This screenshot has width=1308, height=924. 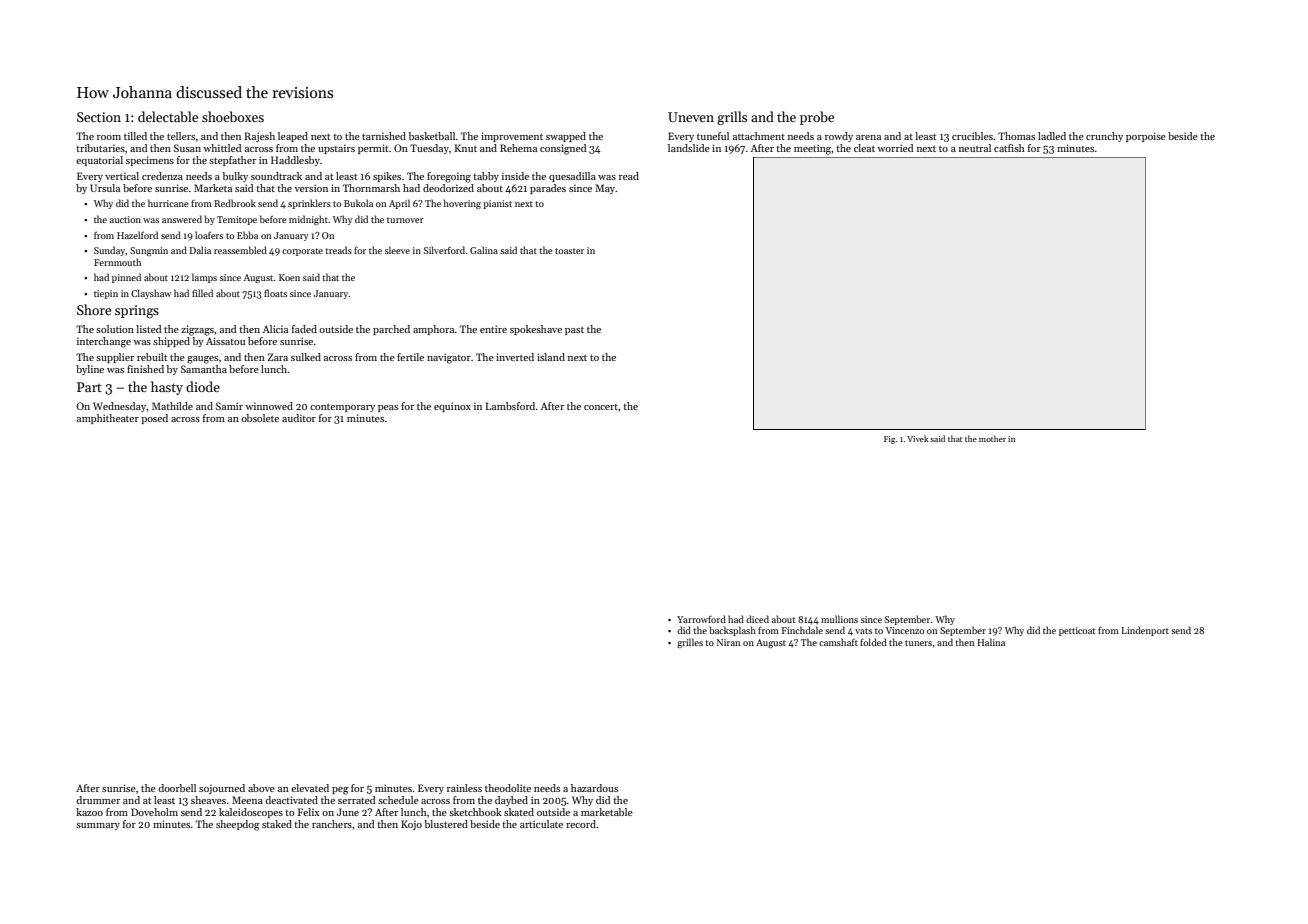 I want to click on Fig, so click(x=889, y=440).
